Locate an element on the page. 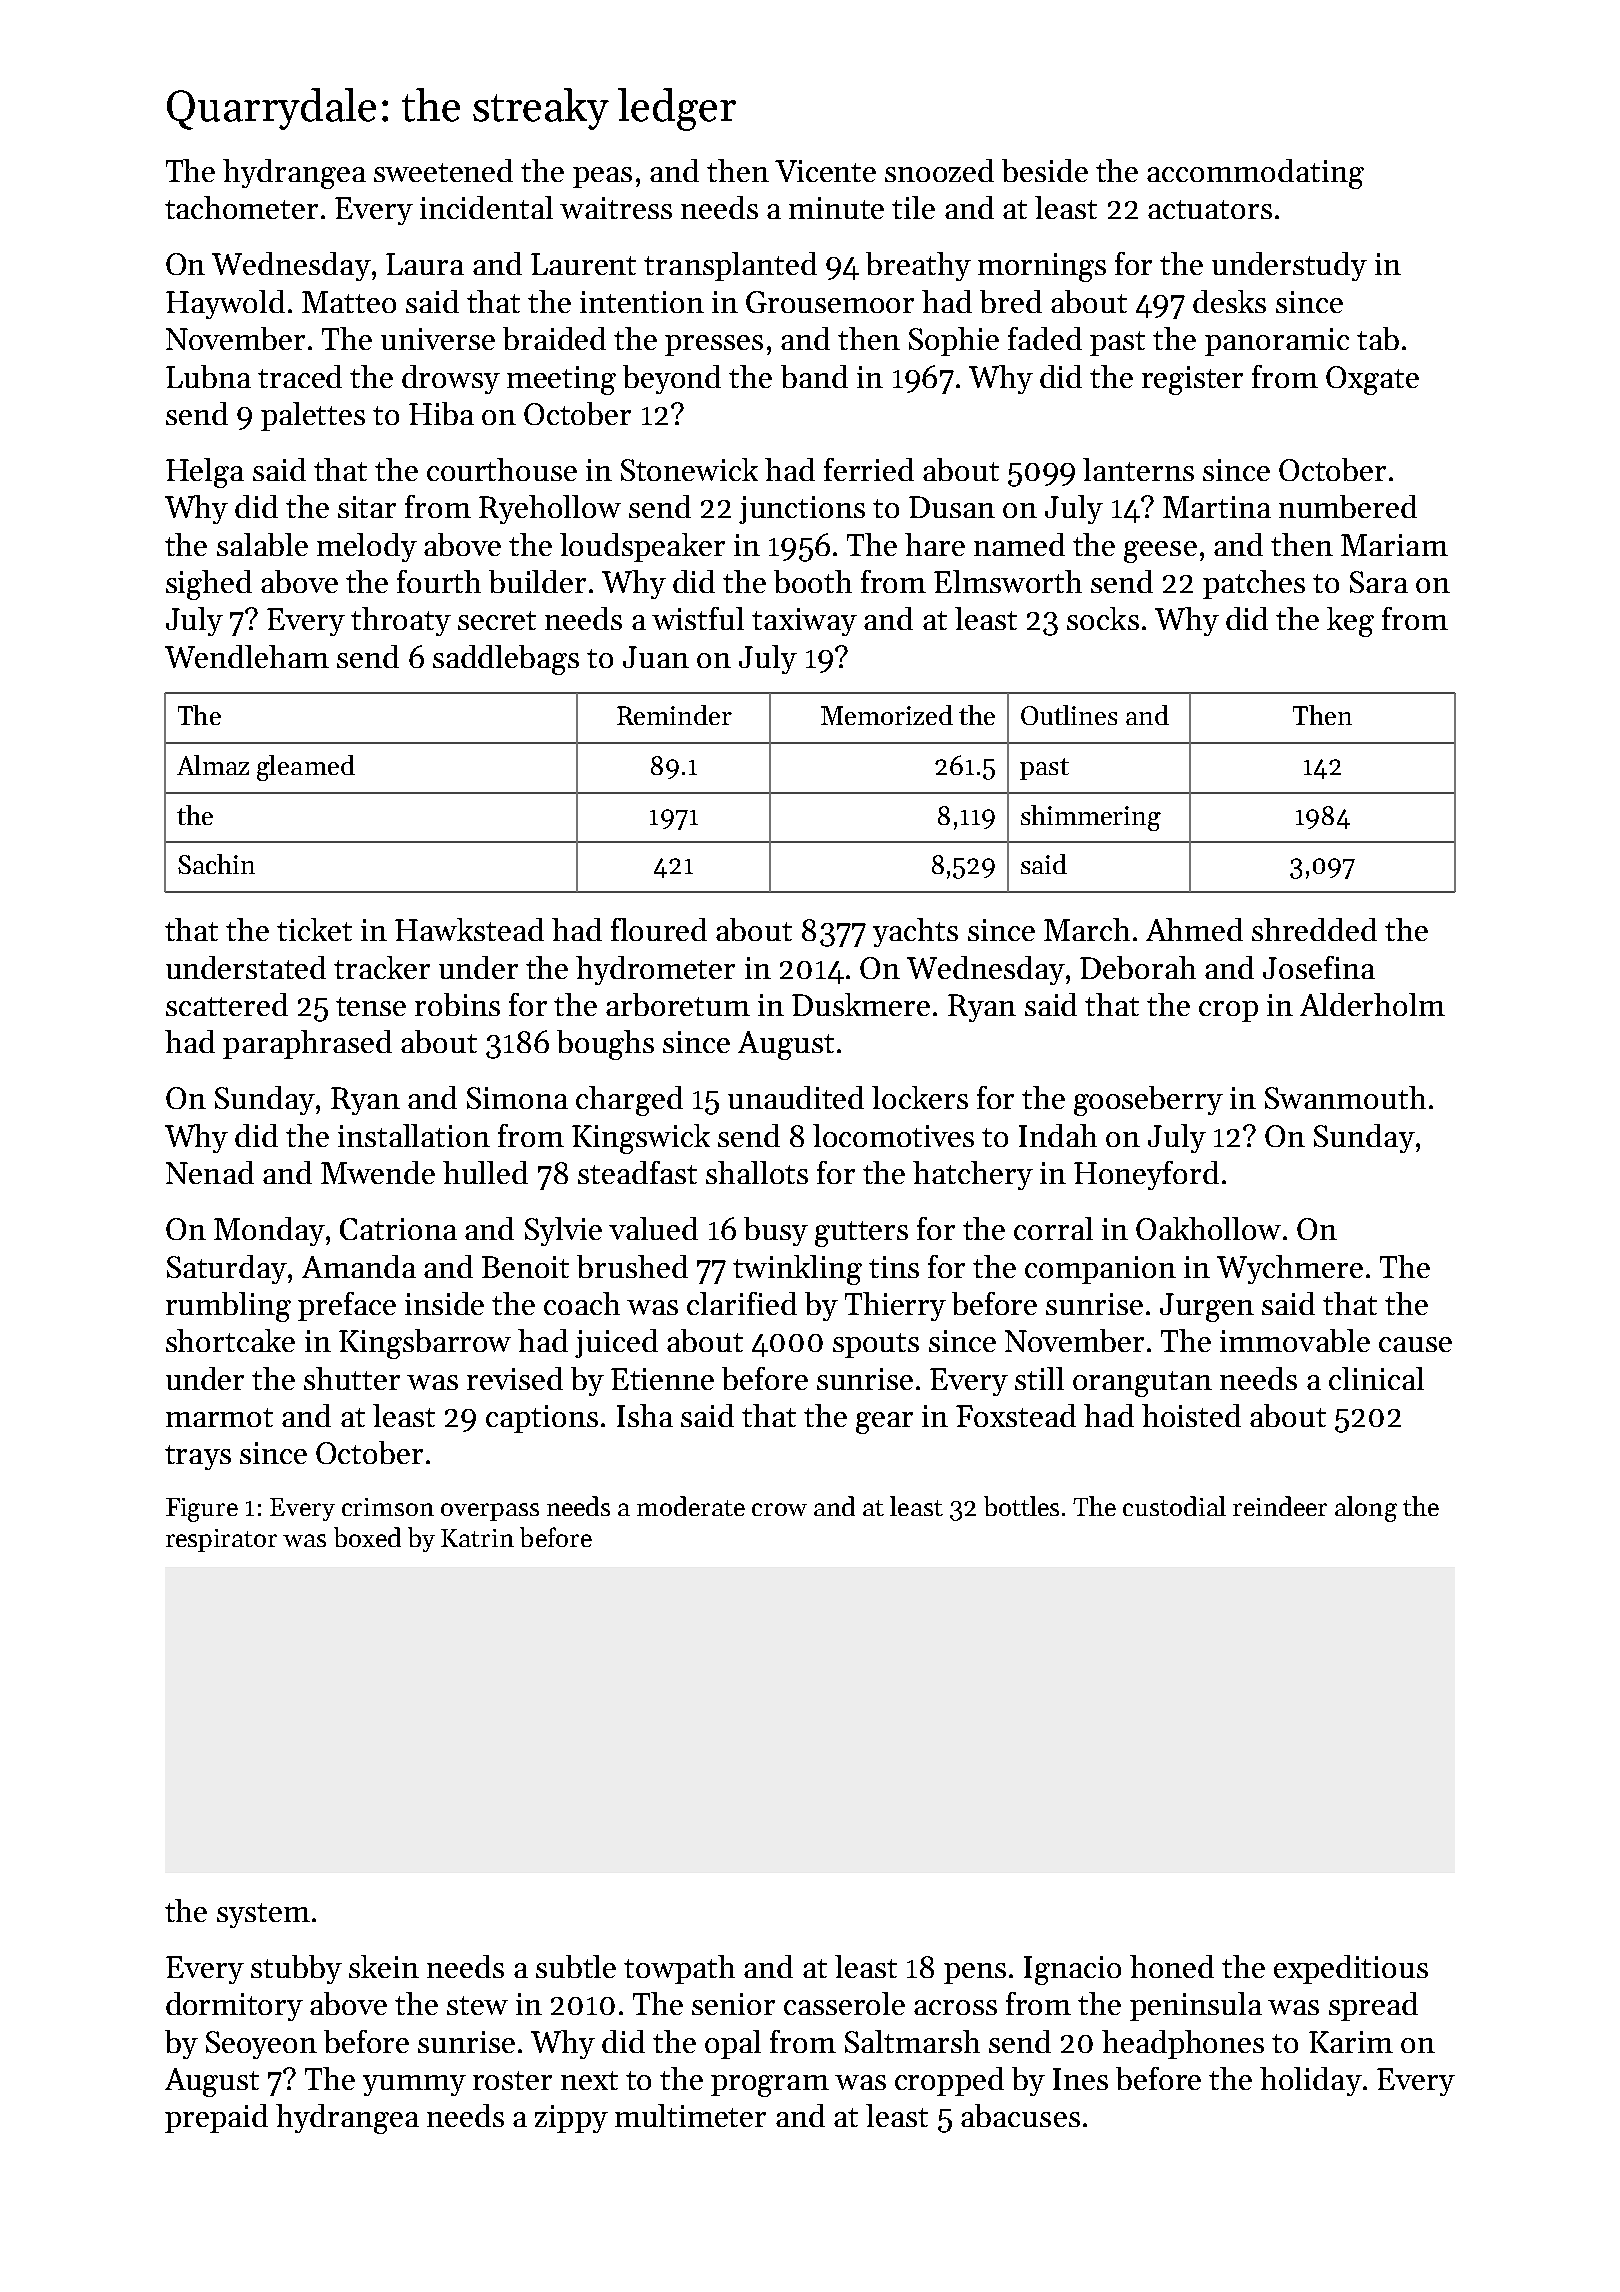  corral is located at coordinates (1053, 1228).
